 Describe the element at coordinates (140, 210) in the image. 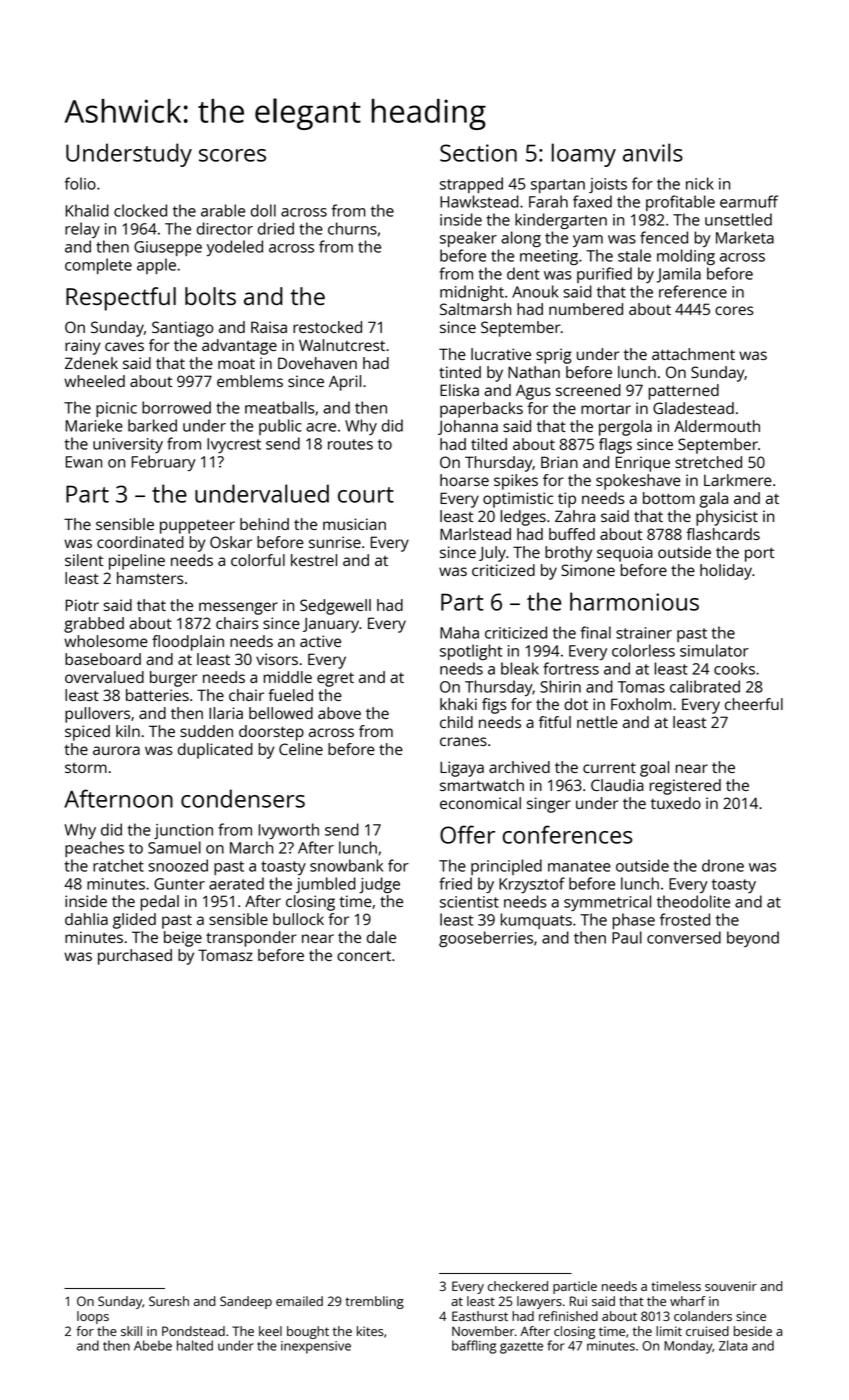

I see `clocked` at that location.
